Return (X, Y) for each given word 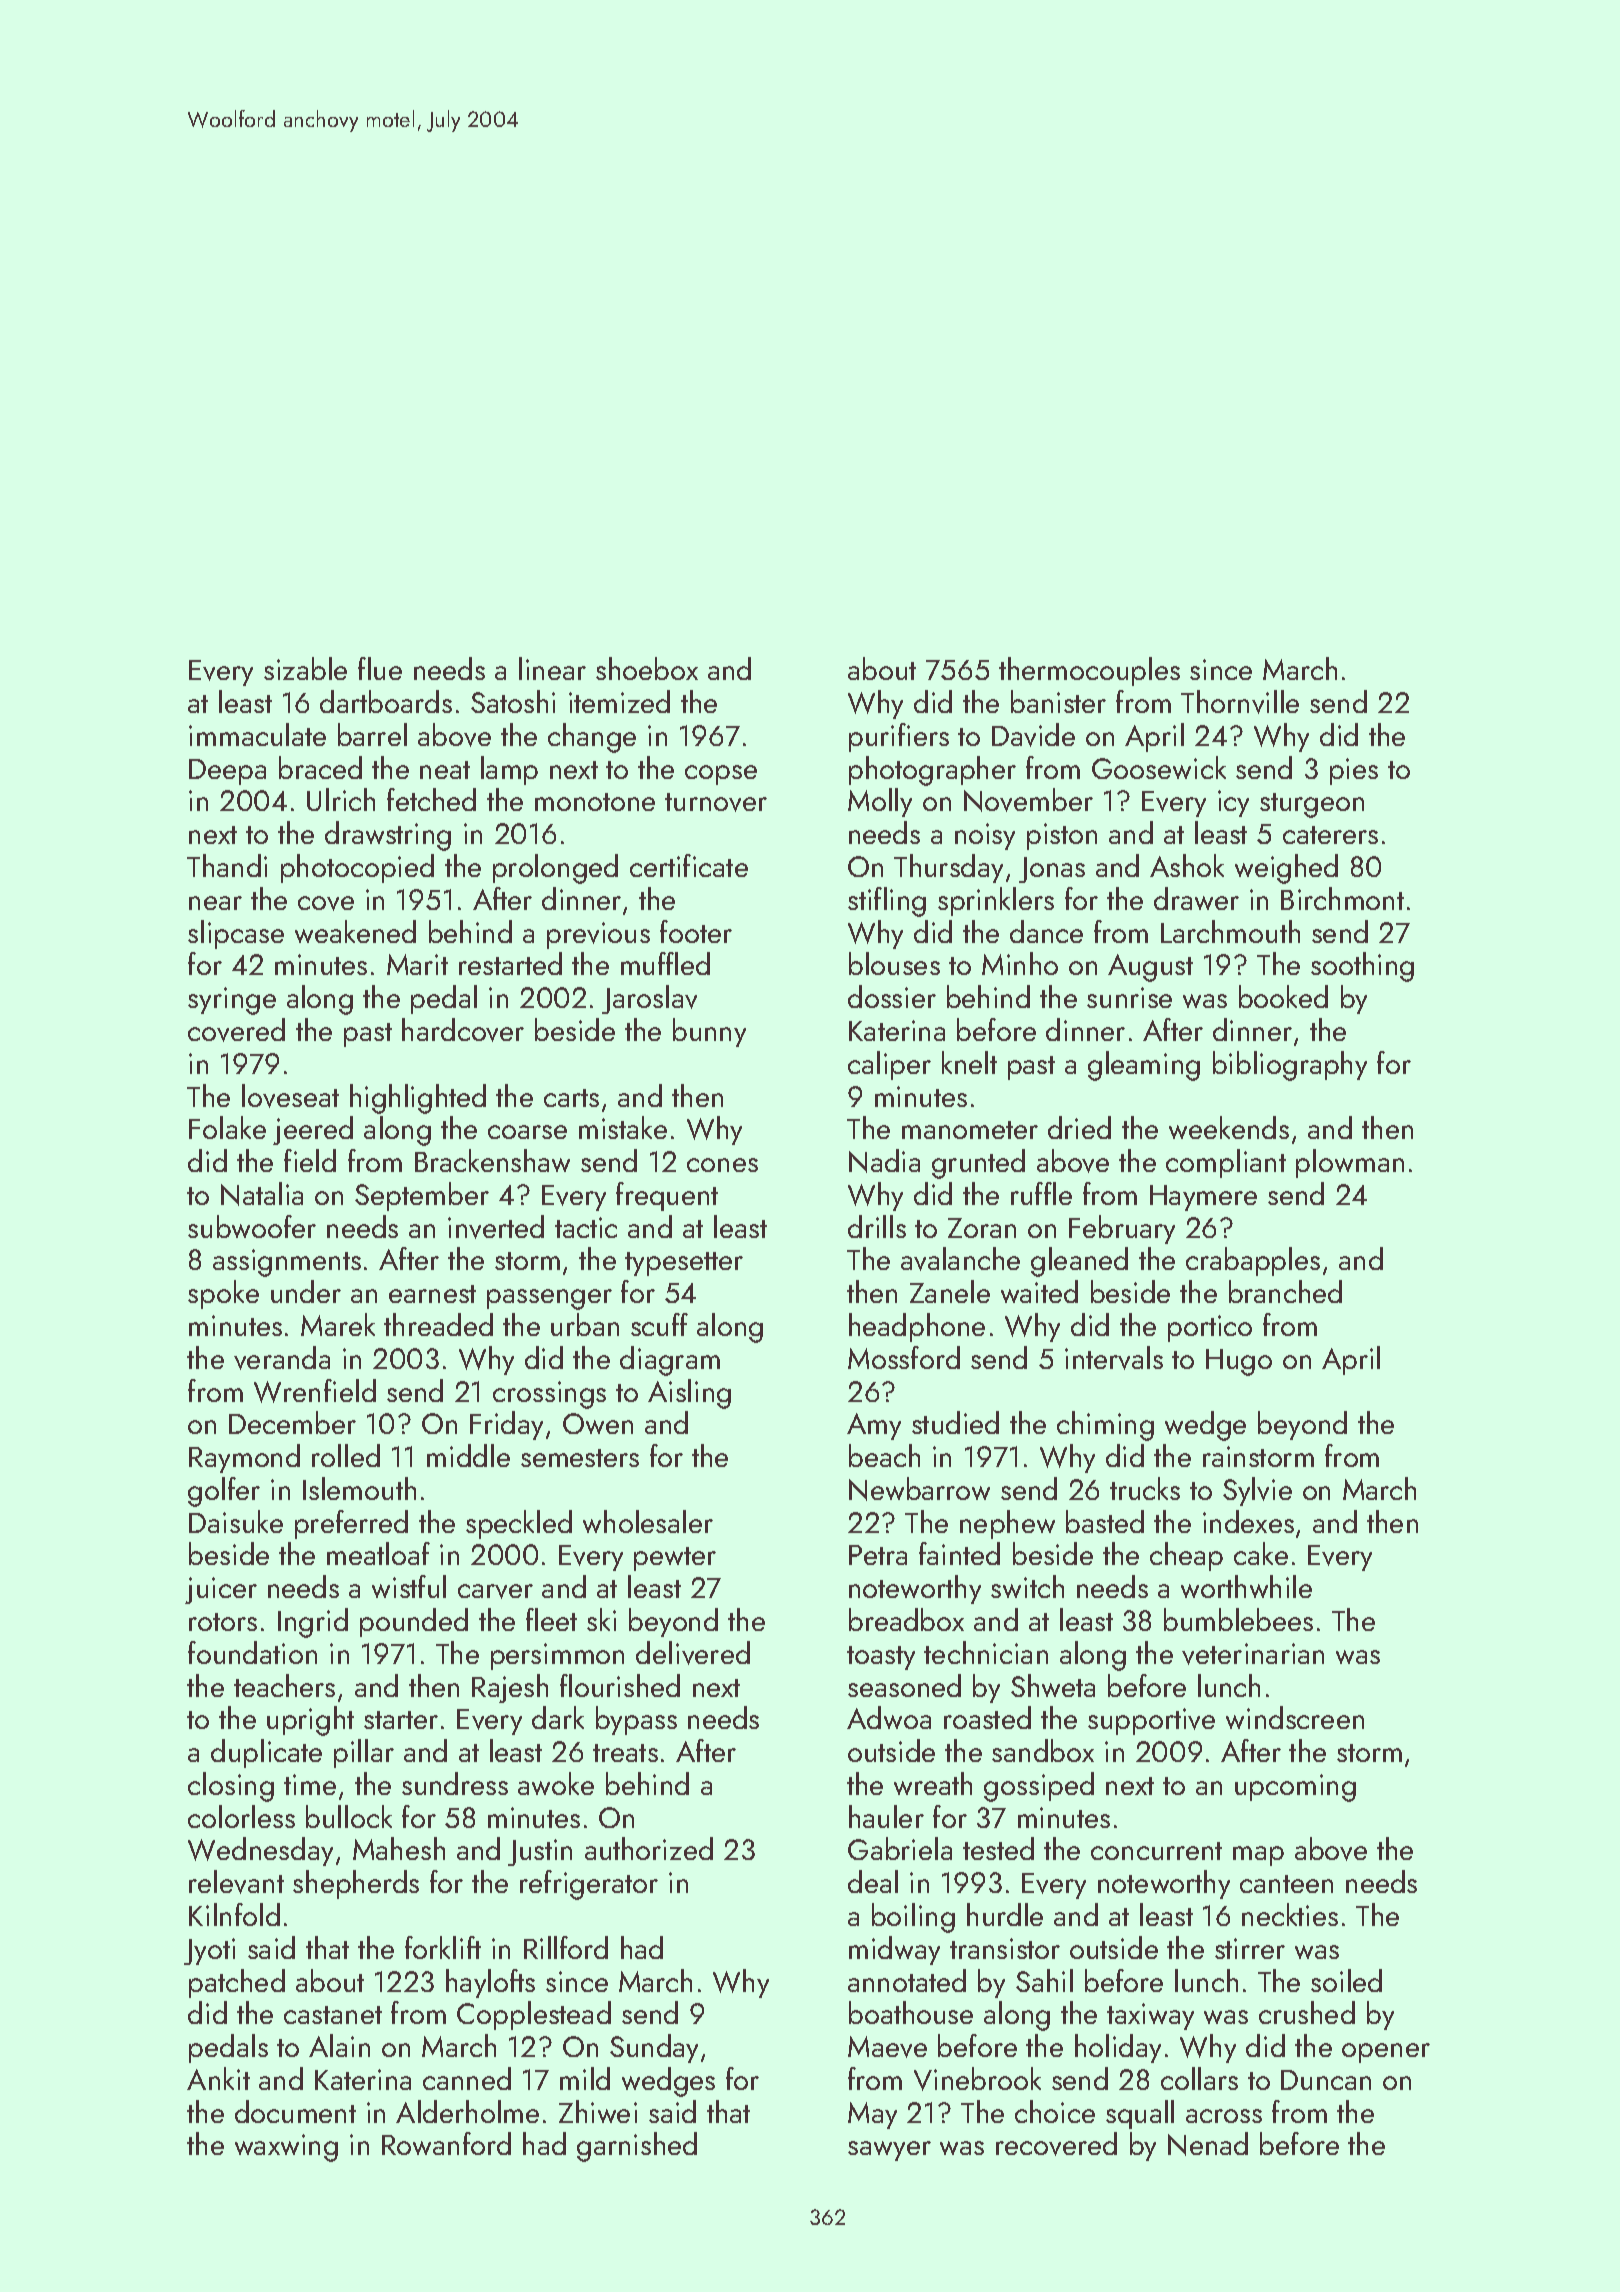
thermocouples (1089, 671)
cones (722, 1165)
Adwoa (889, 1717)
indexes (1248, 1521)
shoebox (647, 668)
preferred (351, 1524)
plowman (1350, 1163)
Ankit (218, 2078)
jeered (313, 1130)
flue (380, 668)
